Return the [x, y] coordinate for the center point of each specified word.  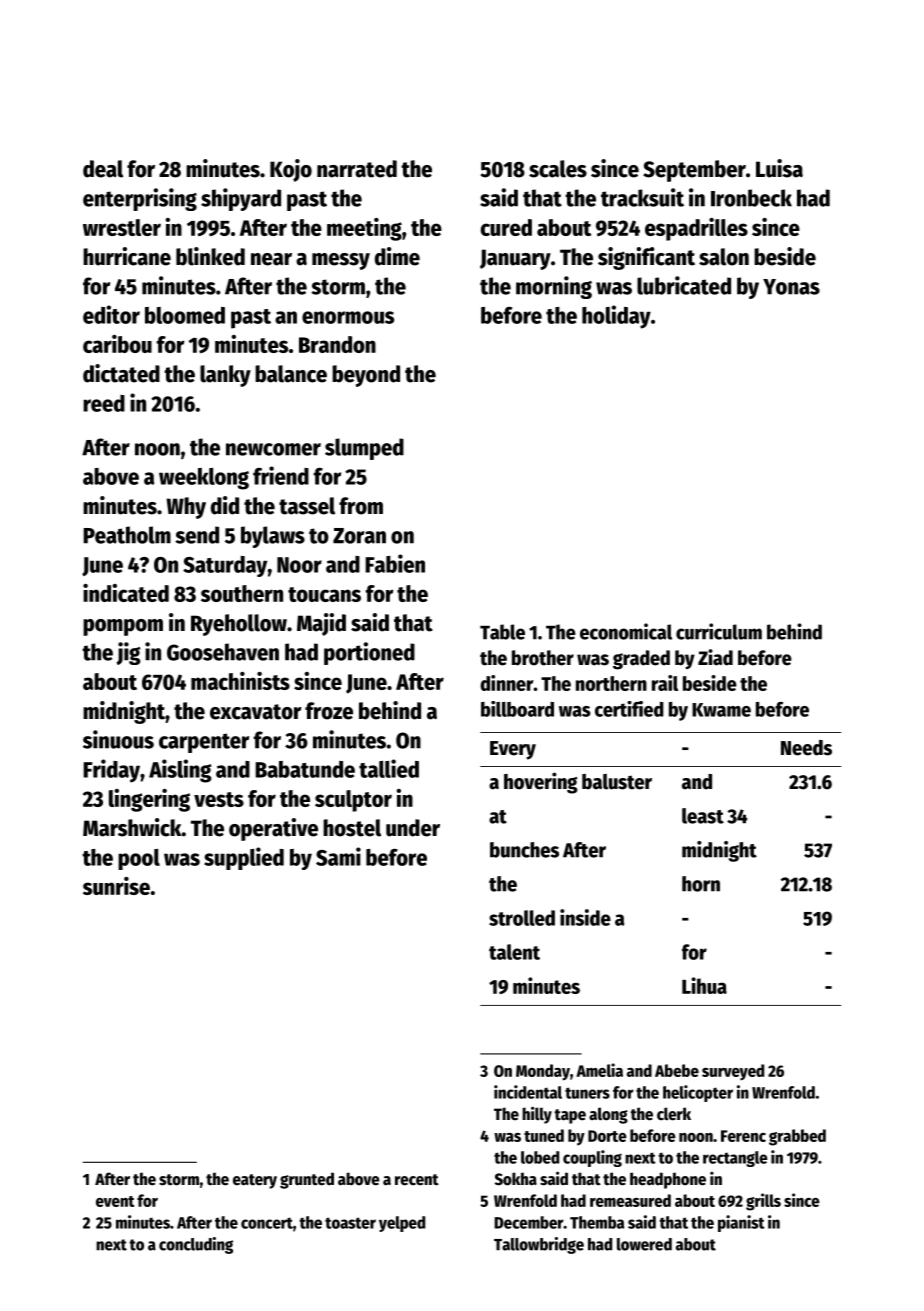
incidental [528, 1092]
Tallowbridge [539, 1245]
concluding [196, 1245]
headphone [668, 1180]
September [694, 171]
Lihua [704, 985]
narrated [357, 169]
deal [103, 169]
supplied [244, 858]
